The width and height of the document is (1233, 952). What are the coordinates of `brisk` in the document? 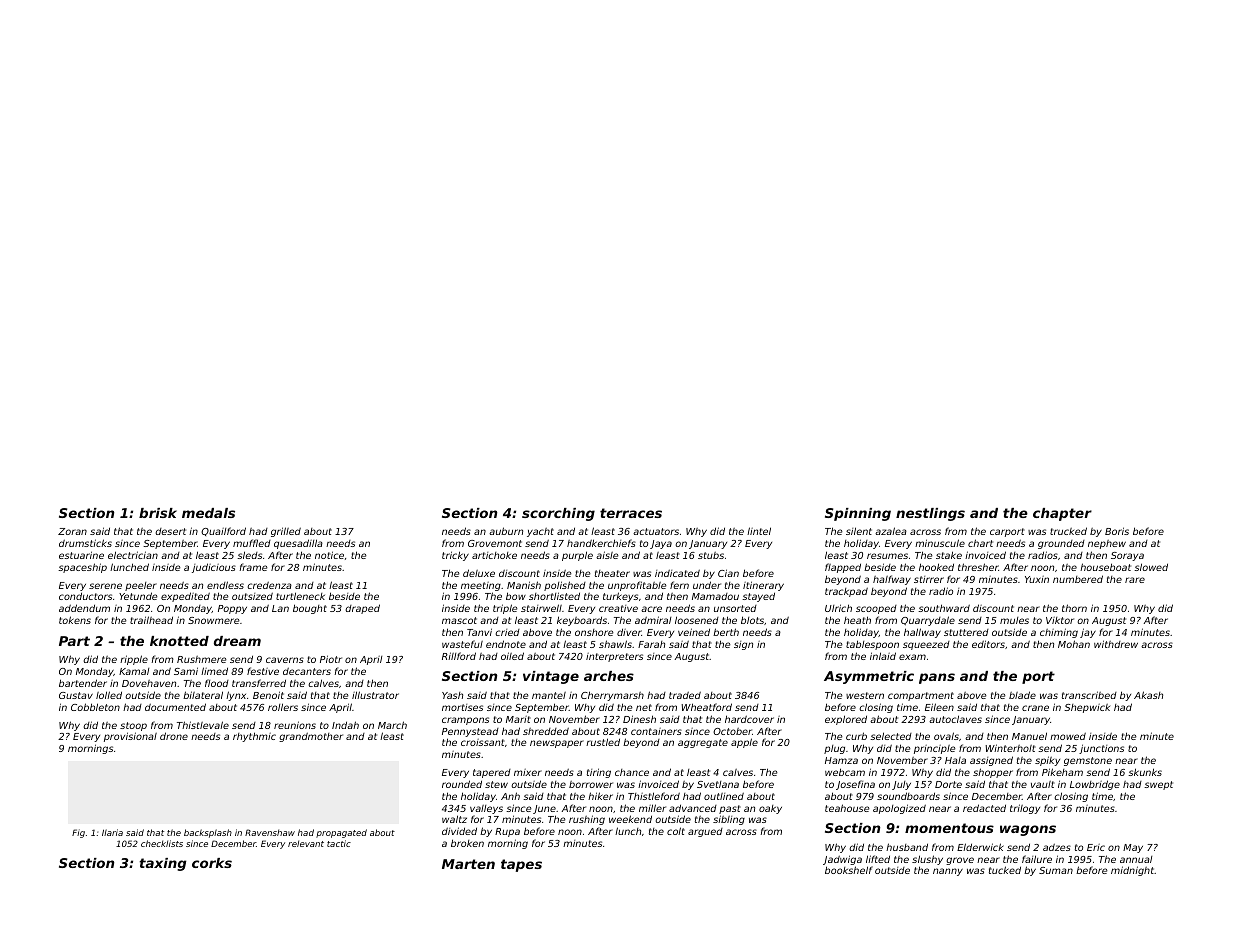 It's located at (158, 513).
